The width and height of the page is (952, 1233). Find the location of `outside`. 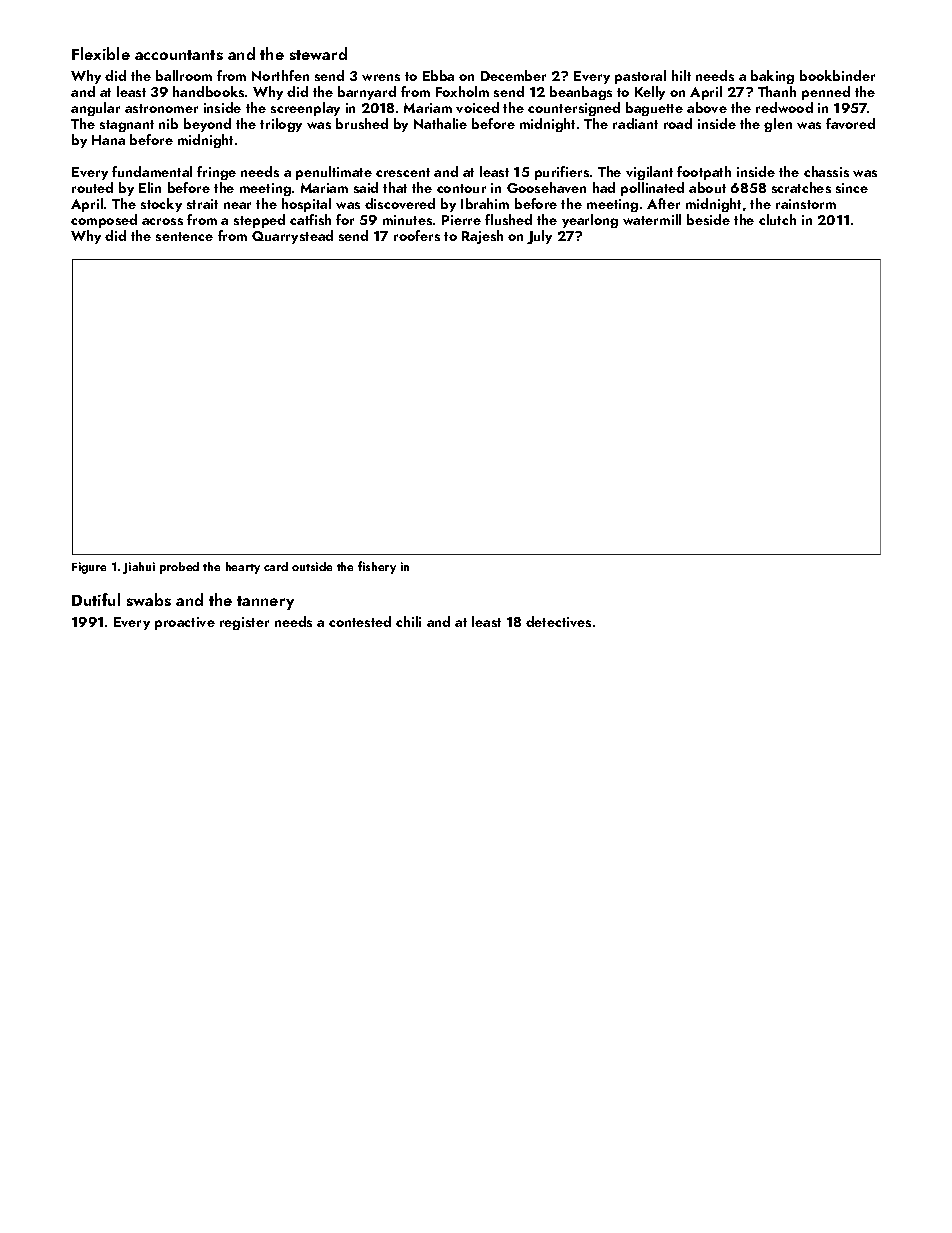

outside is located at coordinates (312, 566).
